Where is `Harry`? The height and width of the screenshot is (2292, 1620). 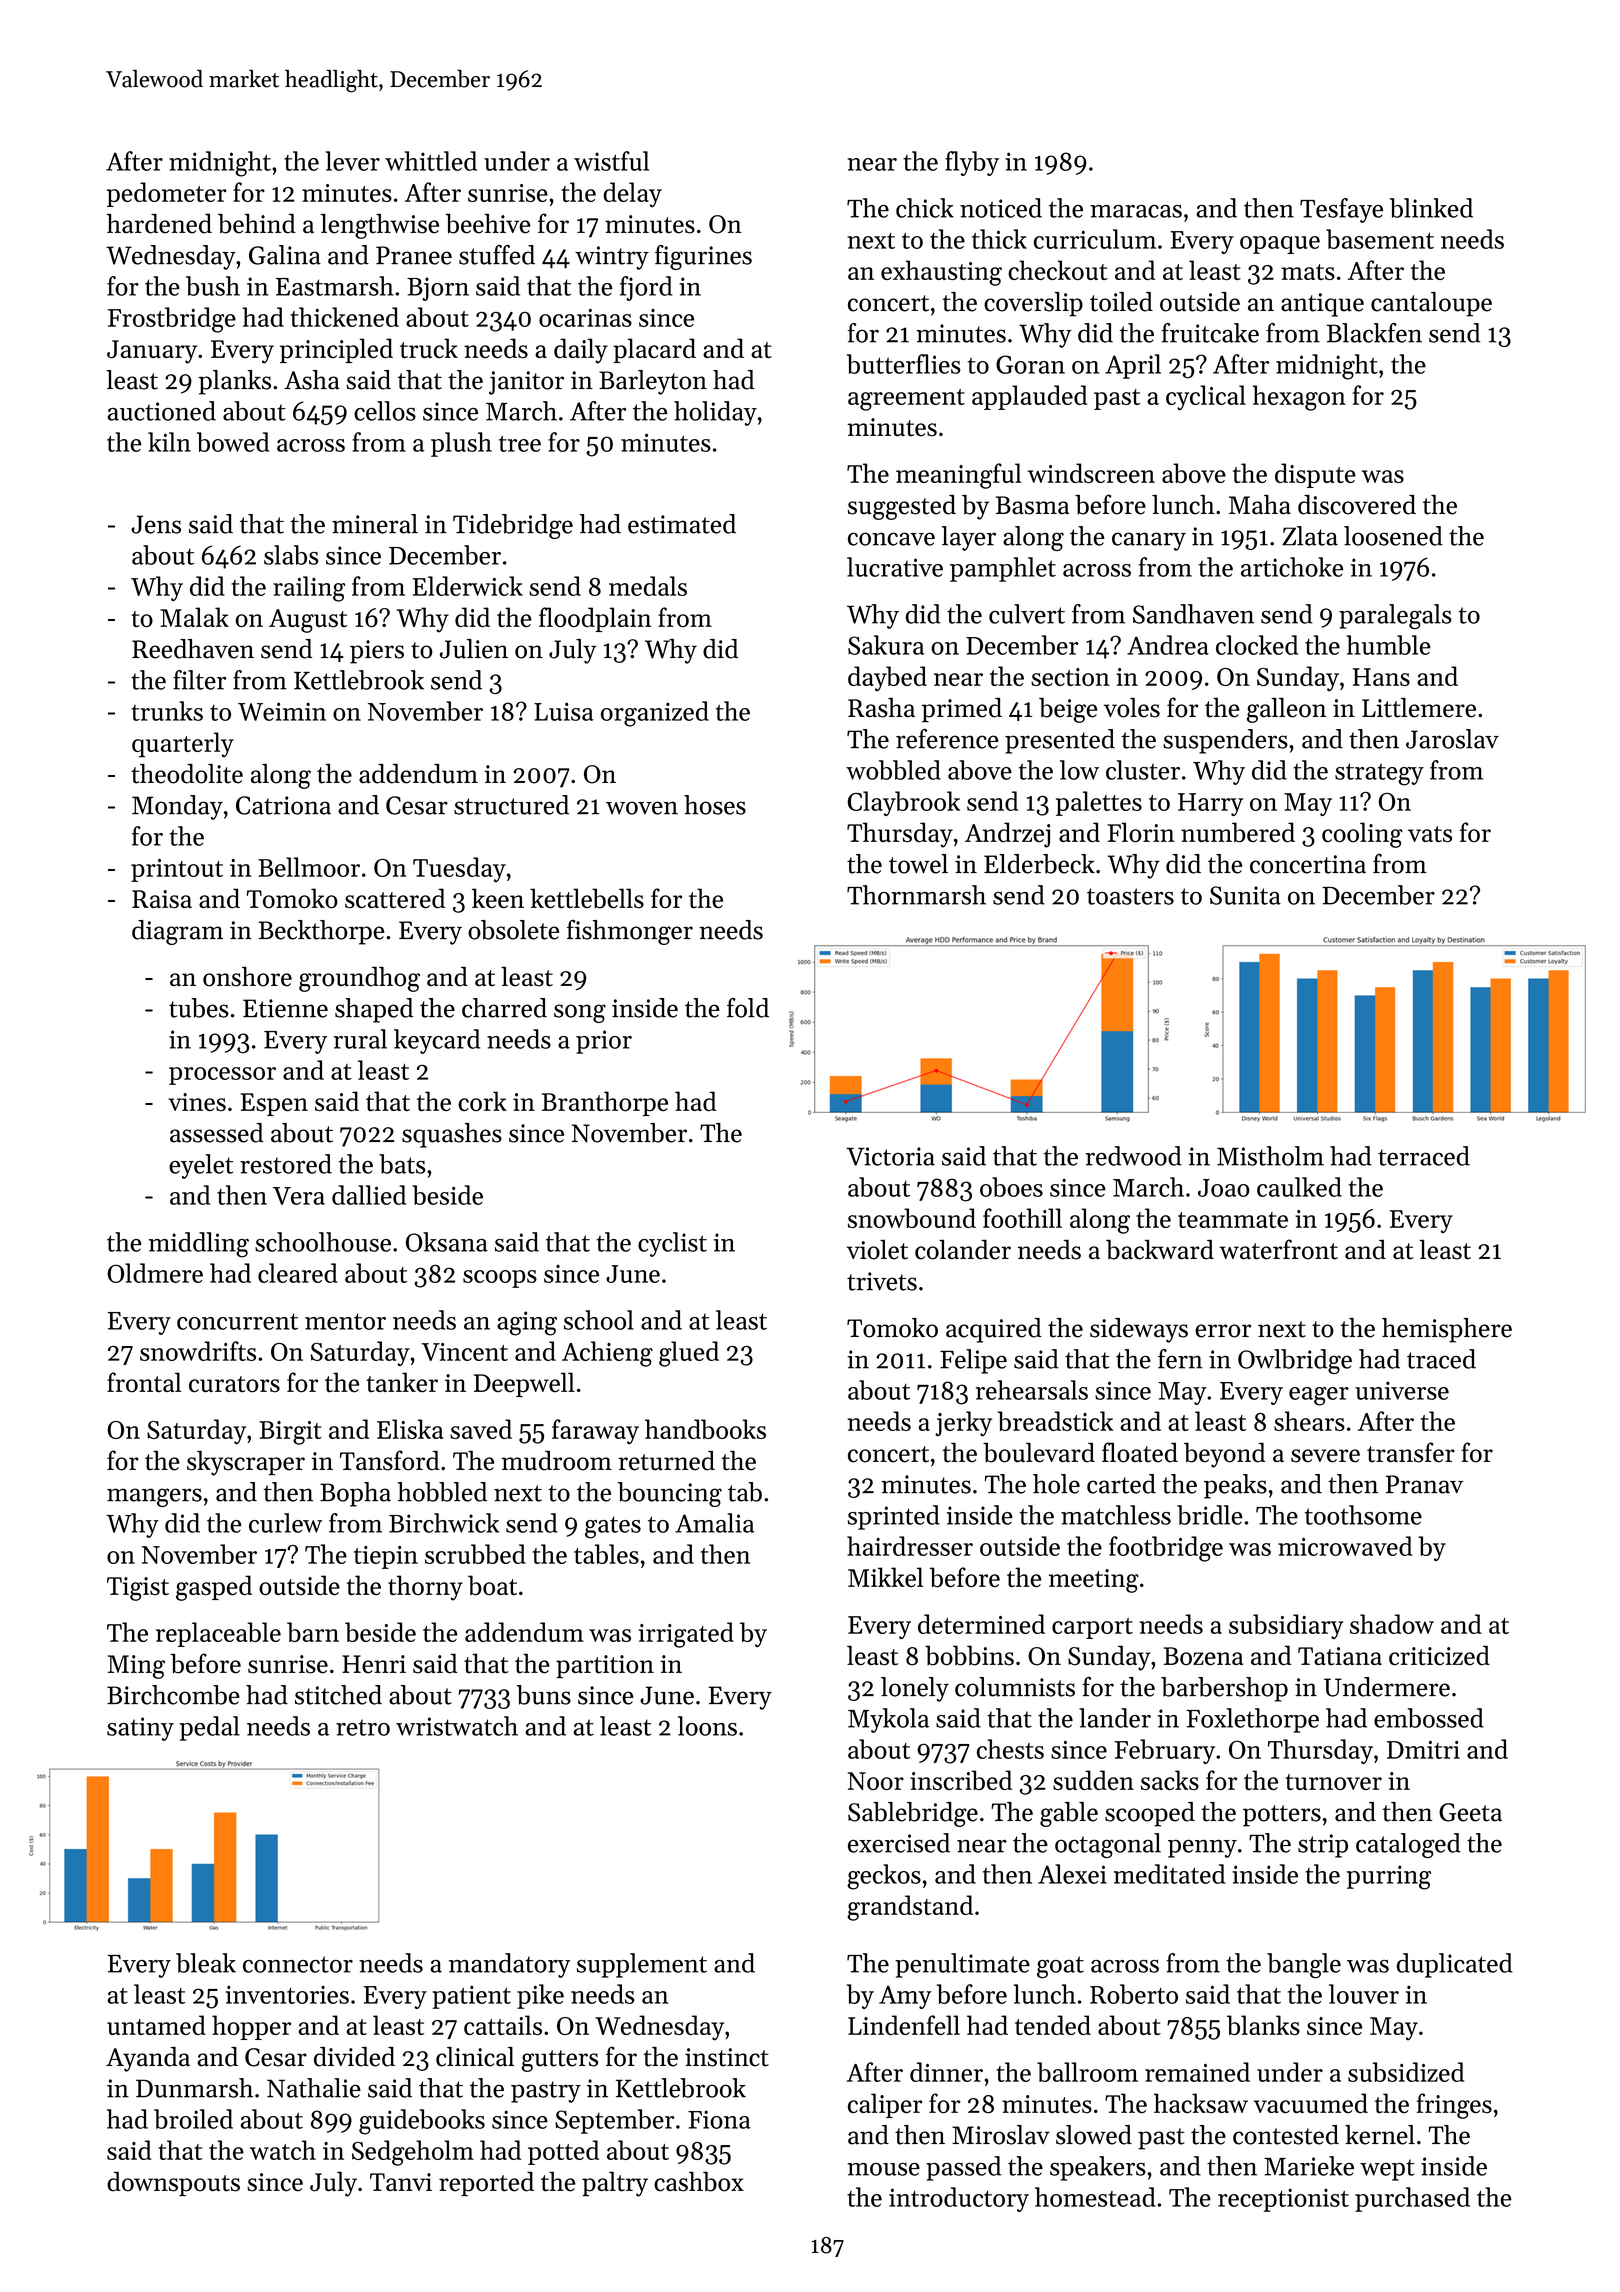 Harry is located at coordinates (1210, 804).
